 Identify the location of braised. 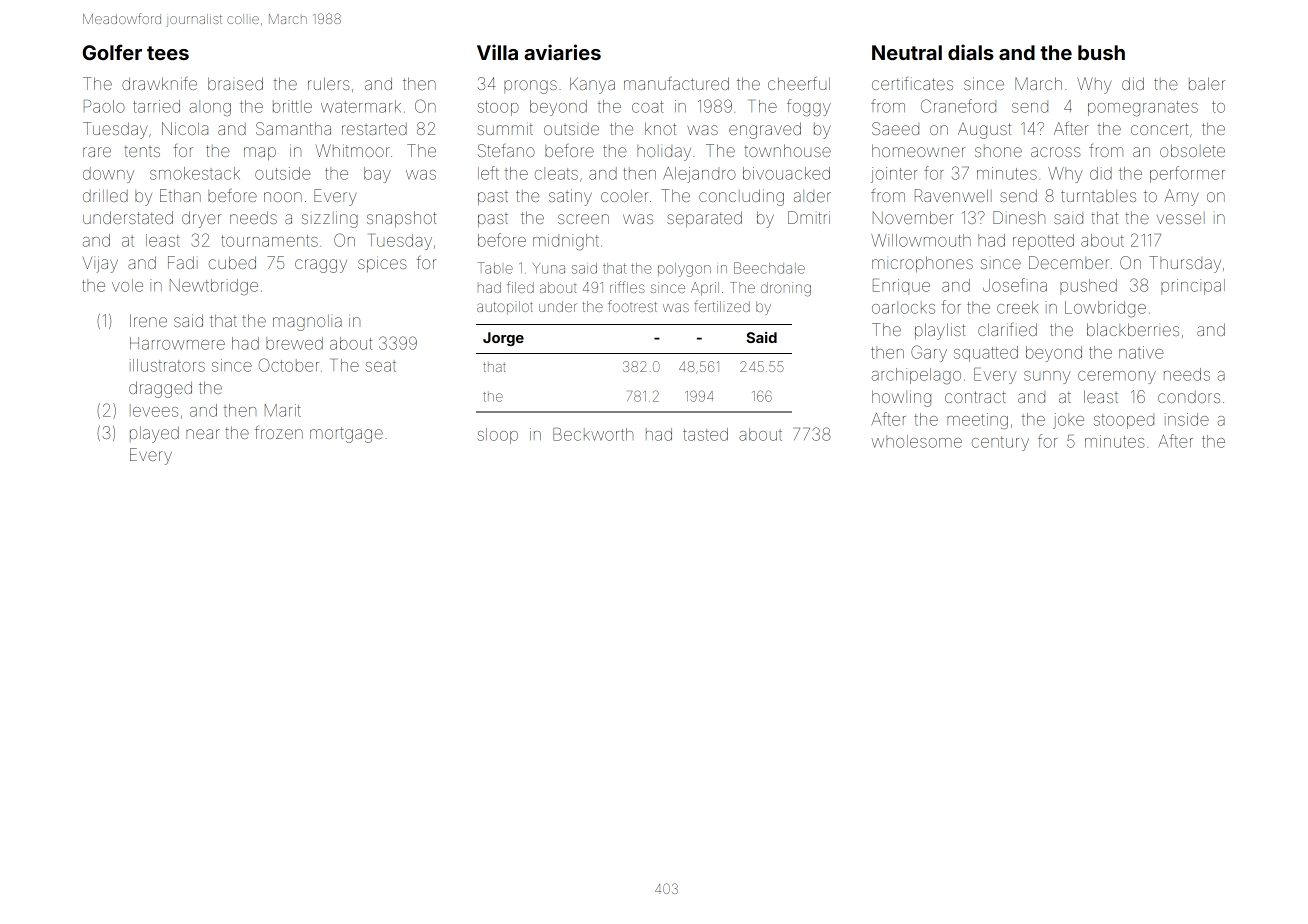
(235, 83).
